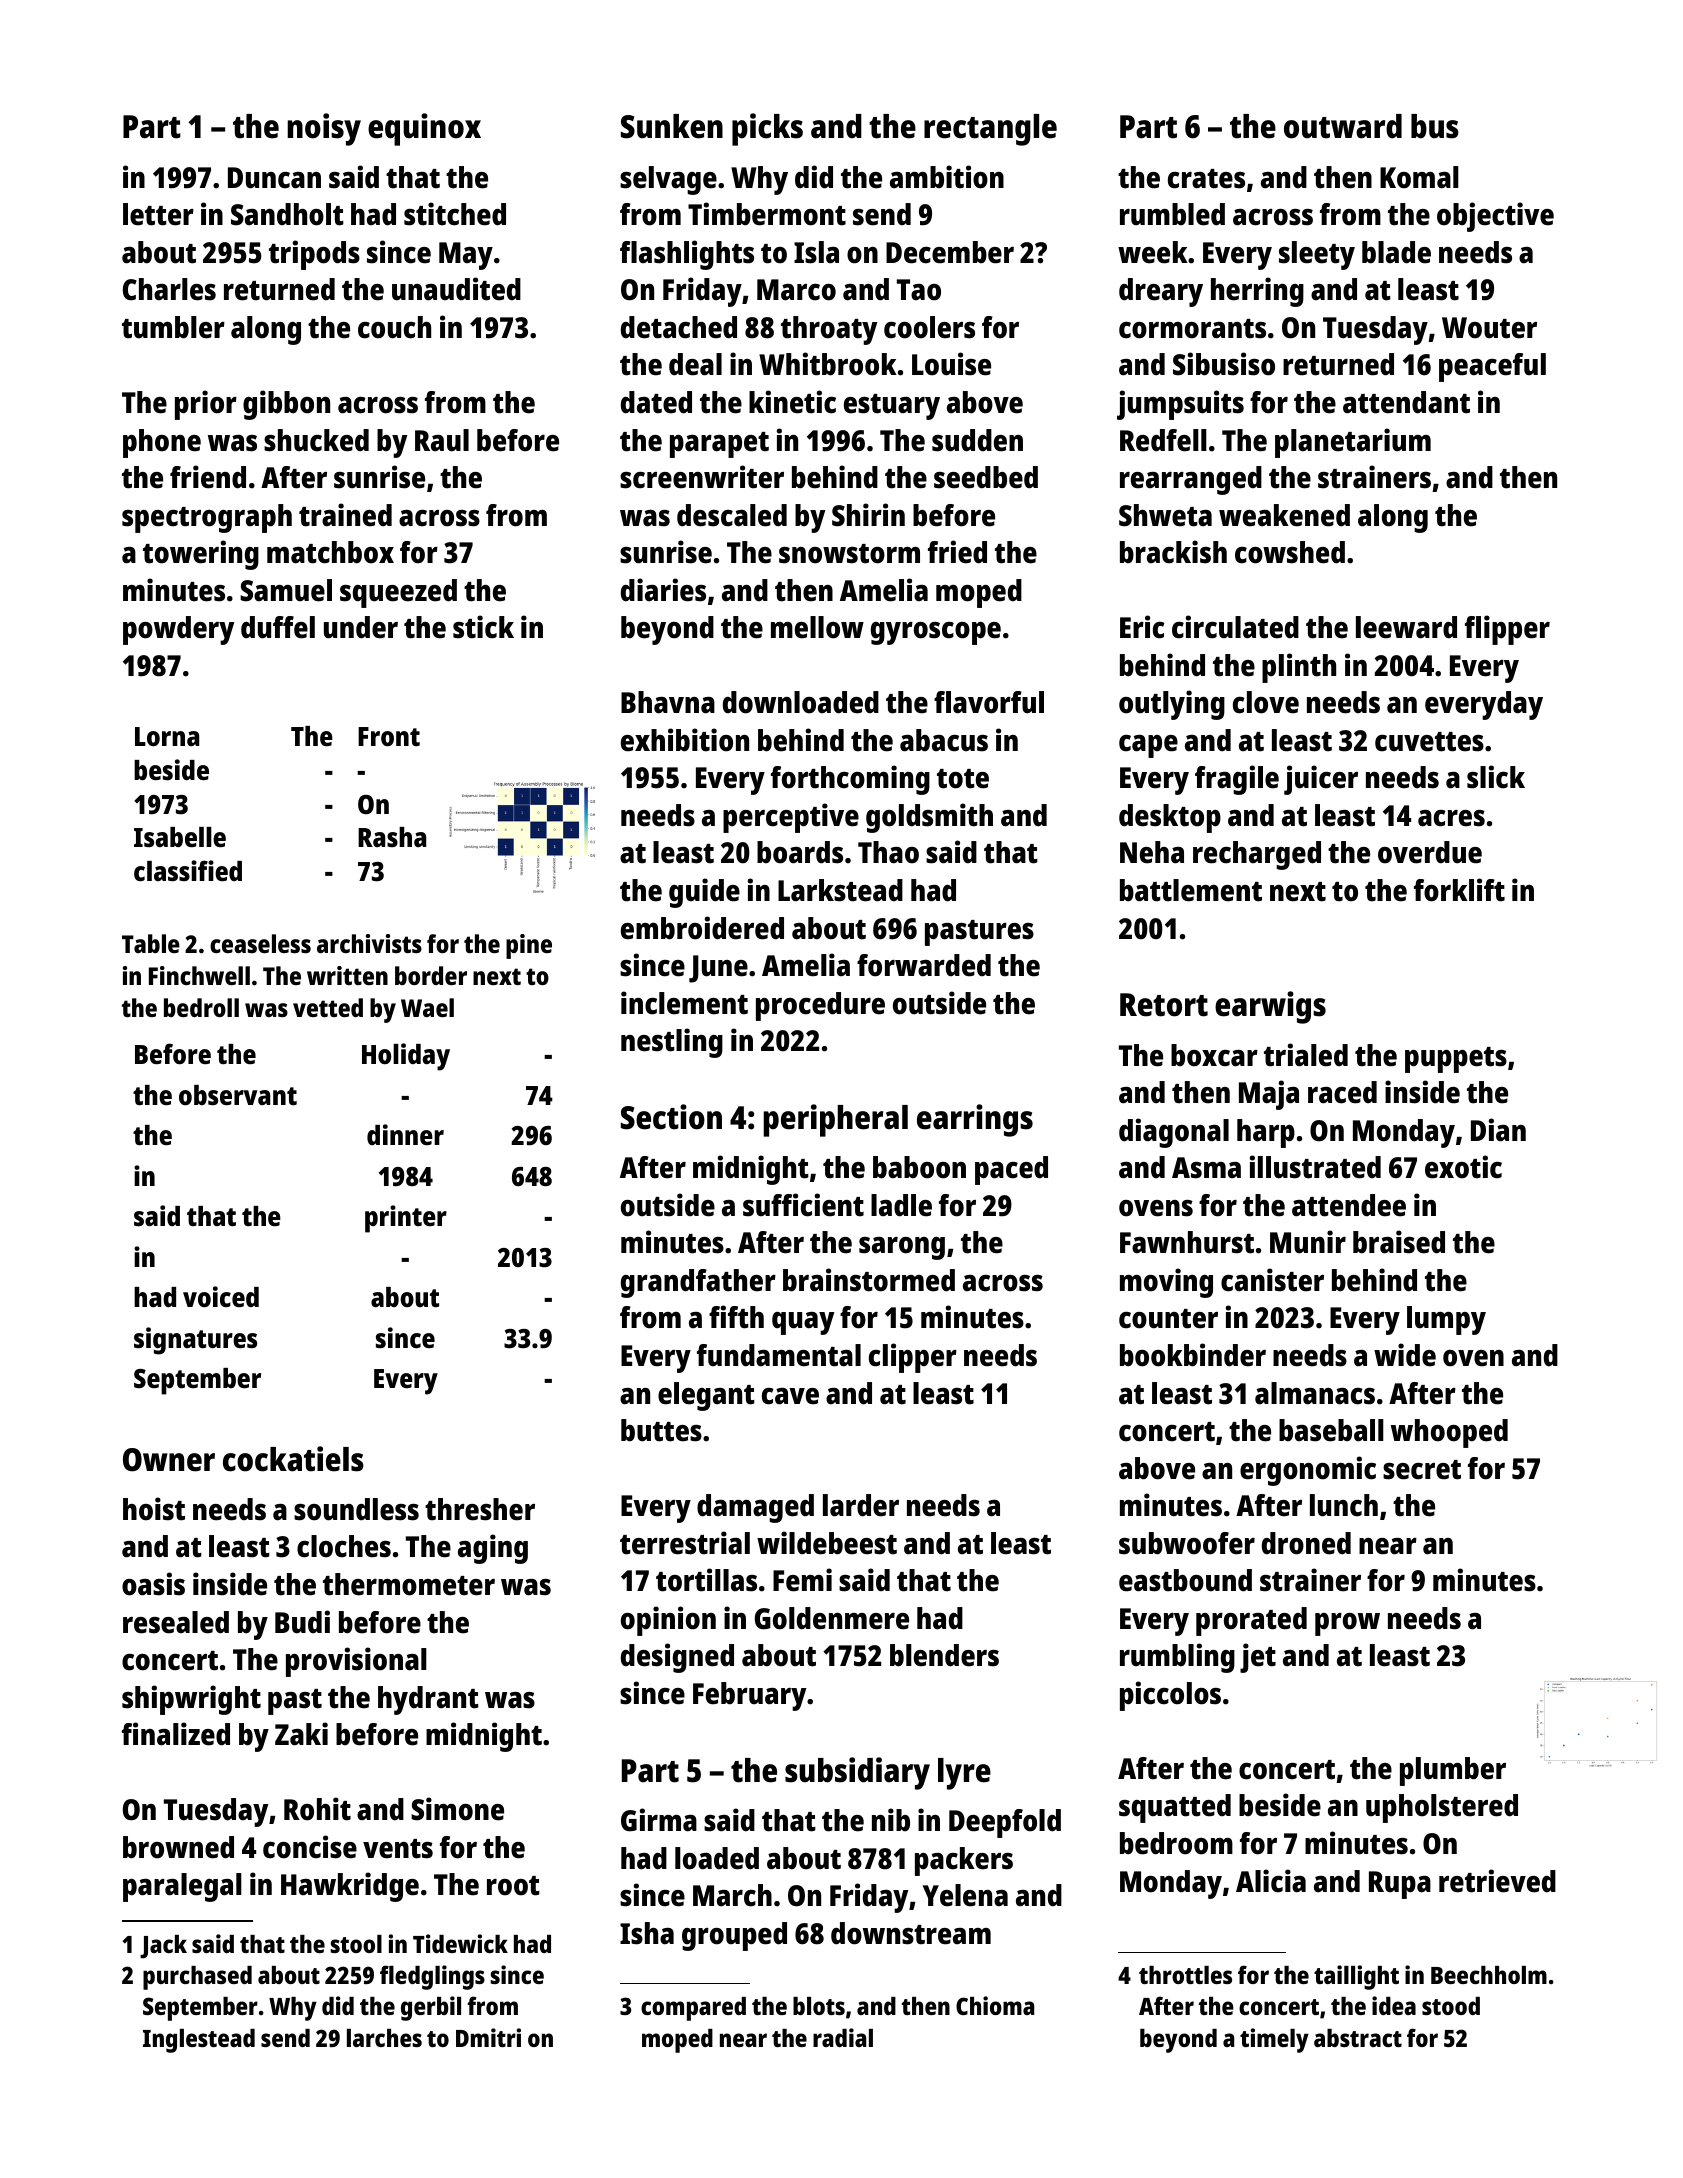 The width and height of the screenshot is (1683, 2178). Describe the element at coordinates (314, 255) in the screenshot. I see `tripods` at that location.
